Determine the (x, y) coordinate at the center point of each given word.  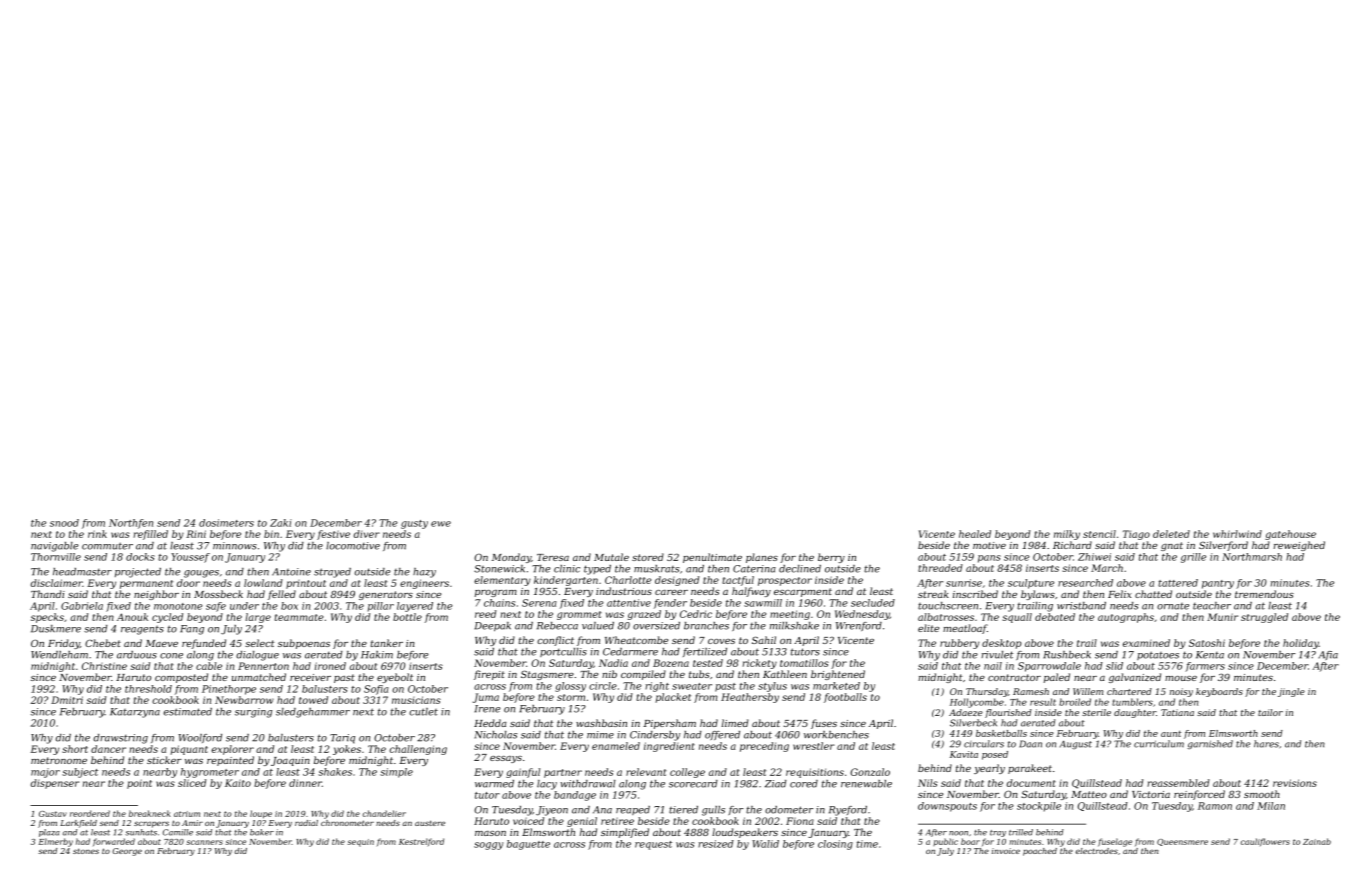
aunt (1171, 734)
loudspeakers (745, 833)
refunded (204, 644)
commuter (107, 546)
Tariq (342, 739)
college (687, 773)
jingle (1291, 692)
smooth (1262, 794)
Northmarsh (1252, 557)
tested (708, 663)
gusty (414, 524)
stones (86, 851)
